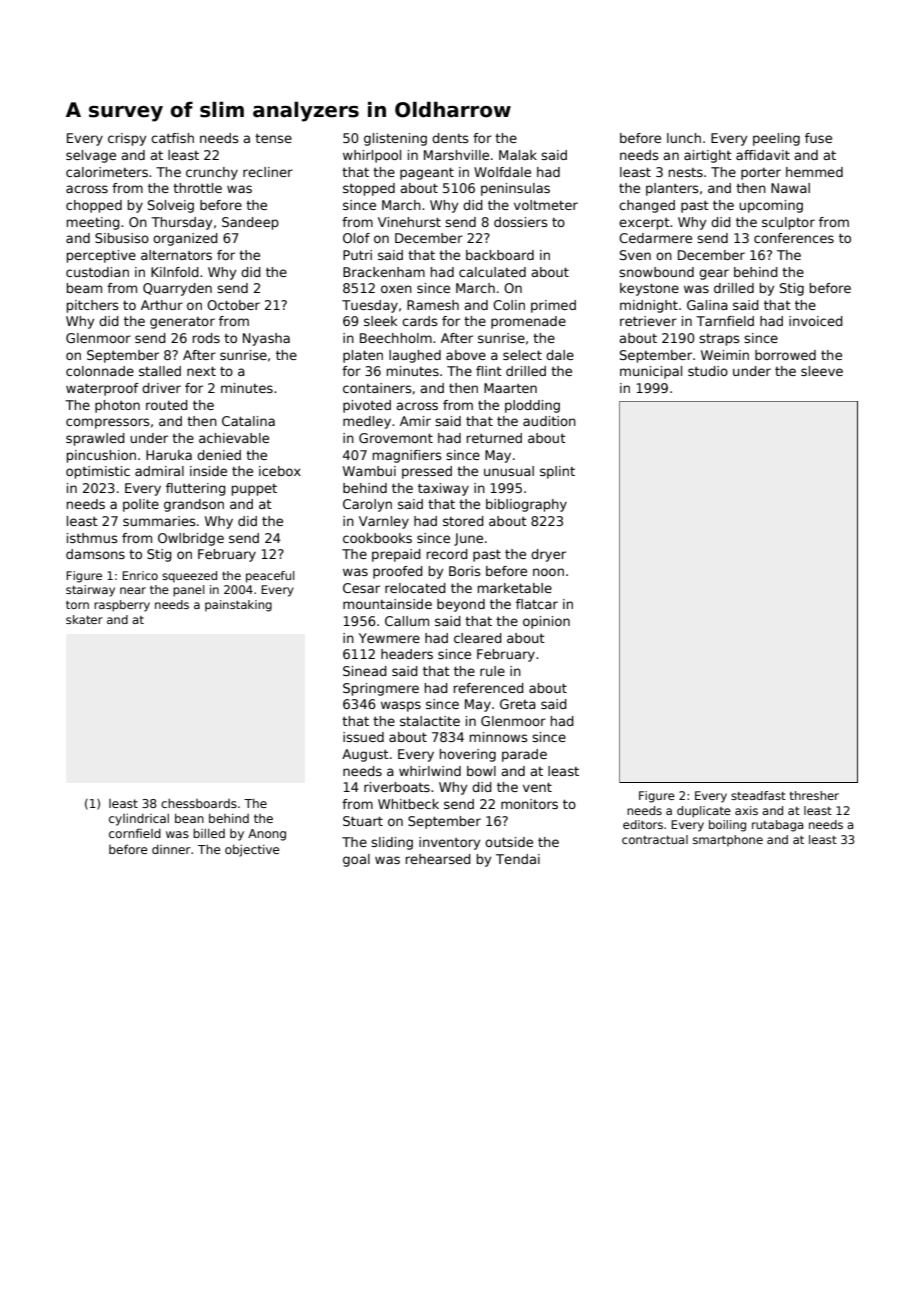 This page has height=1308, width=924. Describe the element at coordinates (139, 819) in the page. I see `cylindrical` at that location.
